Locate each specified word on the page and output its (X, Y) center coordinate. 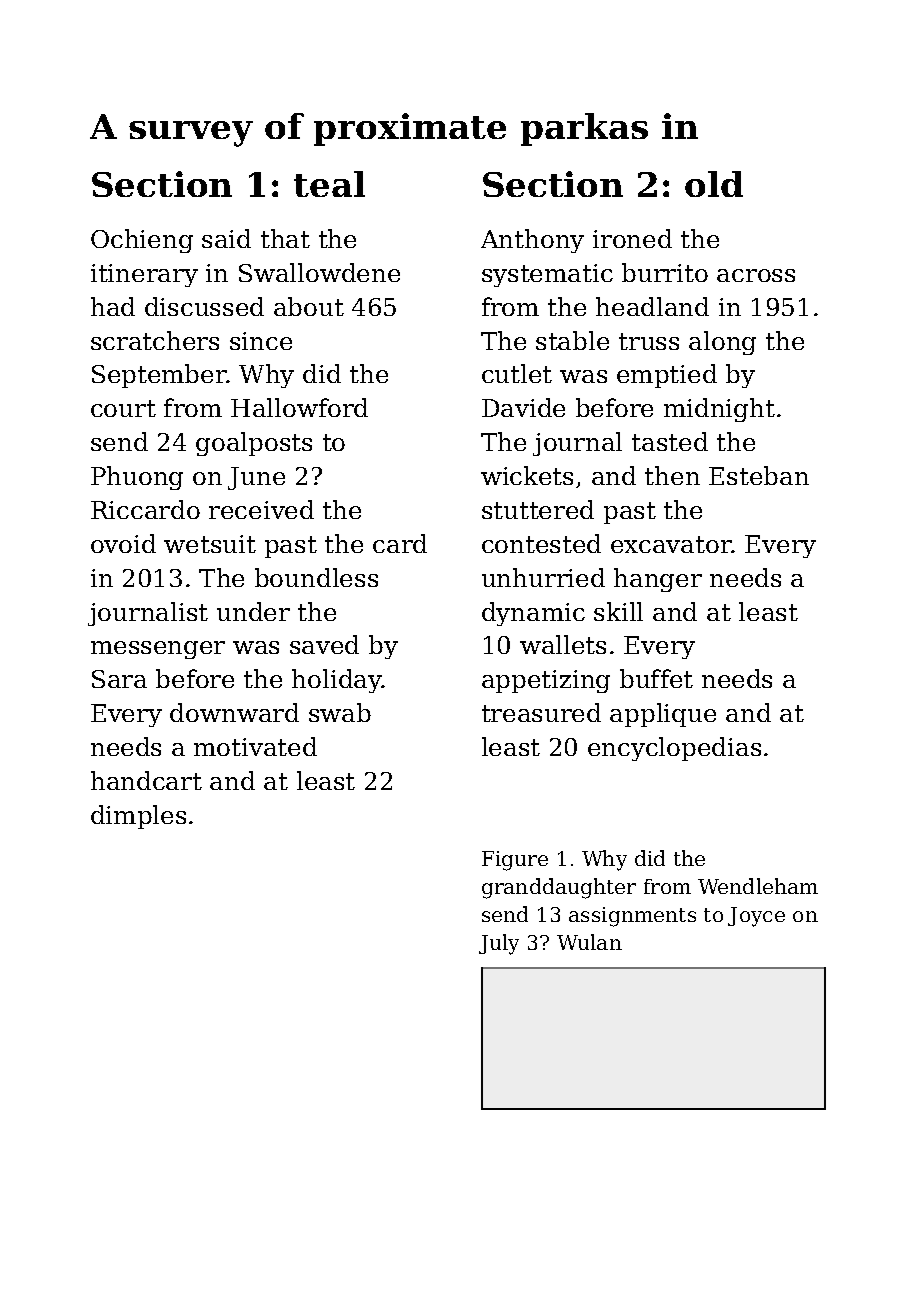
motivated (255, 746)
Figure (515, 861)
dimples (138, 817)
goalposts (254, 444)
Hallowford (299, 407)
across (756, 275)
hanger (658, 580)
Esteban (759, 475)
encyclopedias (674, 749)
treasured (541, 712)
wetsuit (210, 544)
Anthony (532, 241)
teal (329, 184)
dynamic (533, 614)
